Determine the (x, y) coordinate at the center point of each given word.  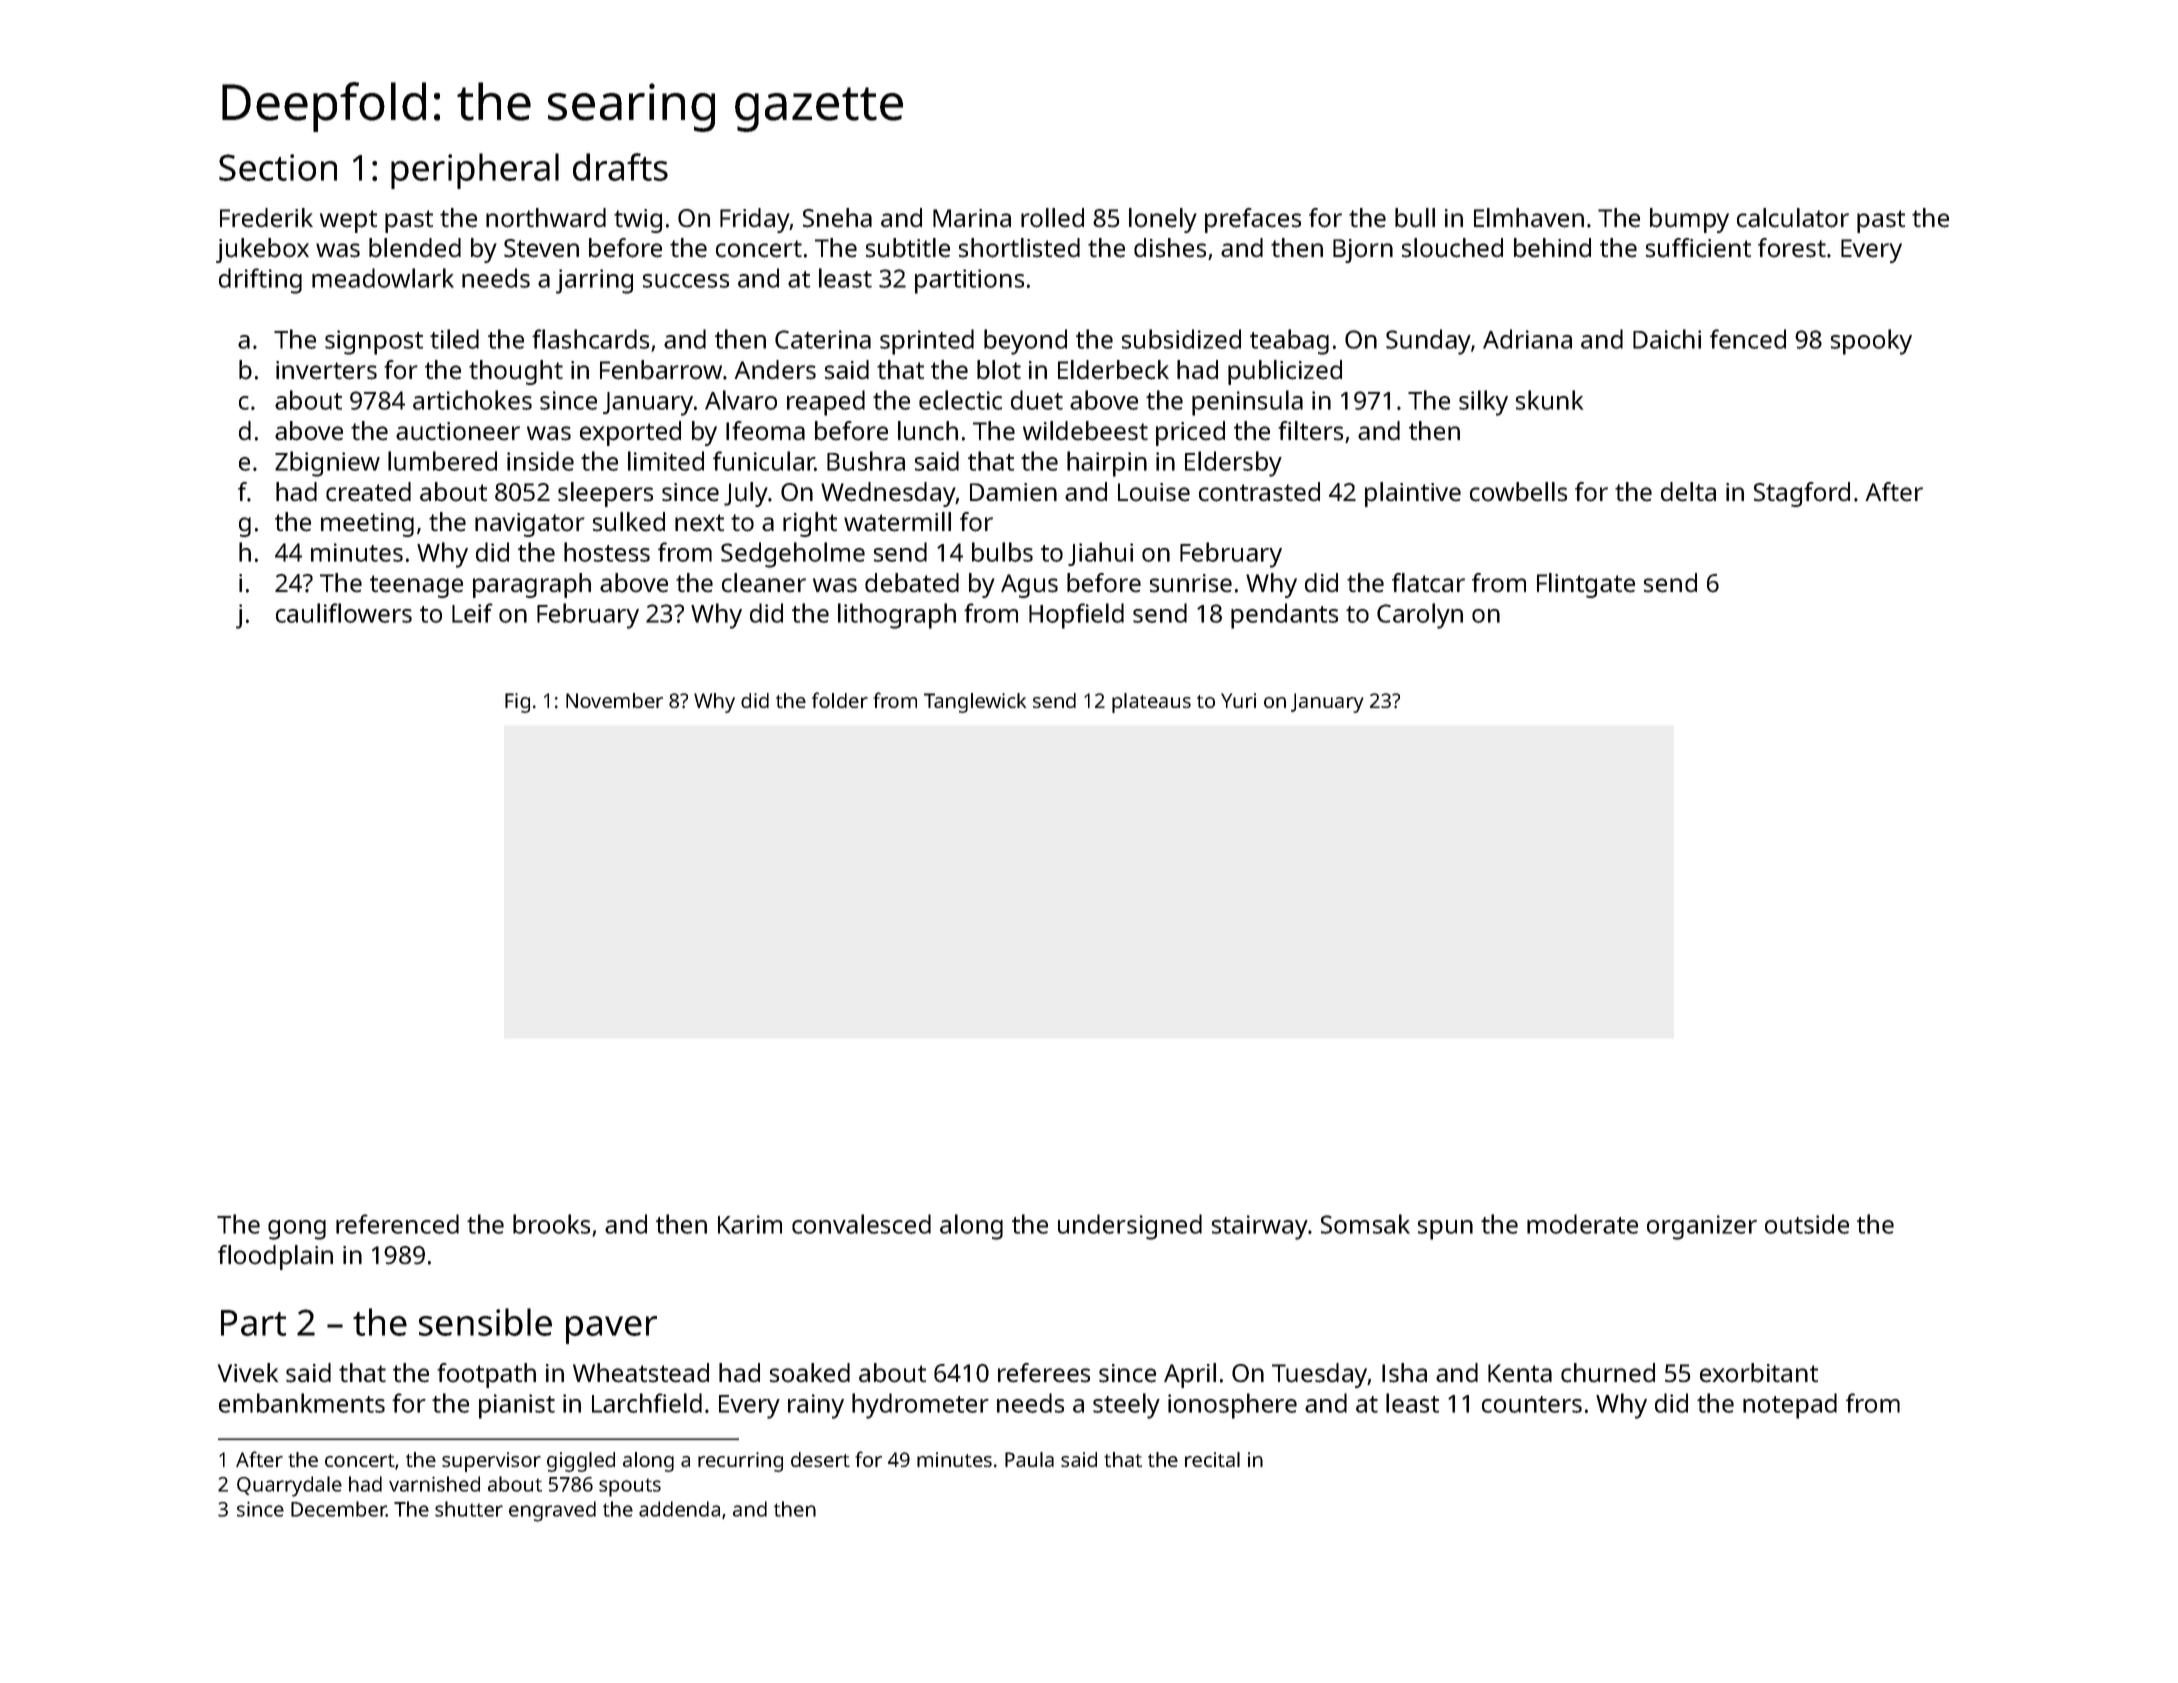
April (1190, 1375)
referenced (397, 1224)
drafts (620, 167)
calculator (1793, 218)
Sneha (837, 218)
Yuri (1238, 700)
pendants (1284, 616)
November (614, 700)
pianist (517, 1406)
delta (1688, 492)
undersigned (1130, 1227)
